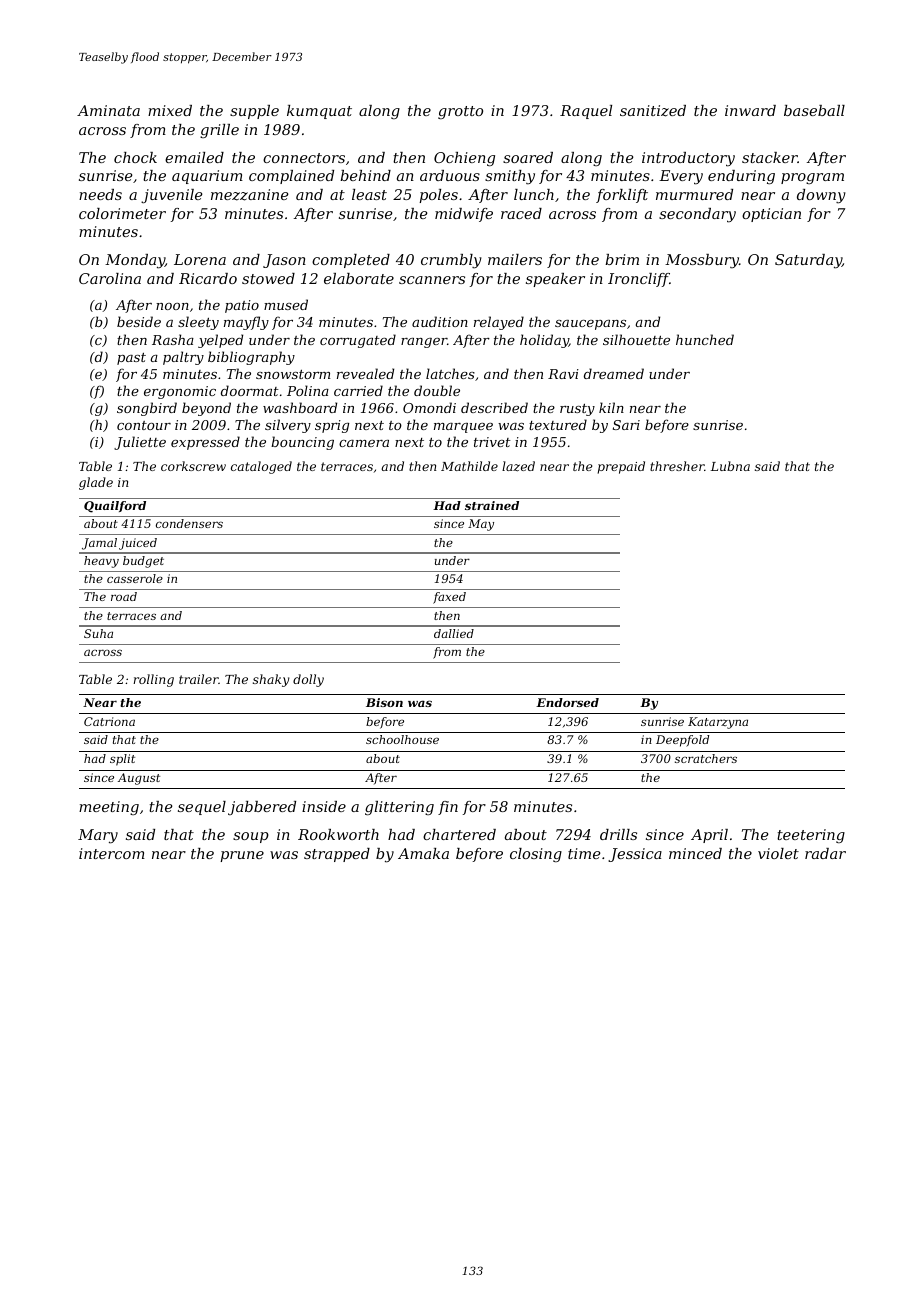 This page has height=1308, width=924. What do you see at coordinates (109, 808) in the page?
I see `meeting` at bounding box center [109, 808].
